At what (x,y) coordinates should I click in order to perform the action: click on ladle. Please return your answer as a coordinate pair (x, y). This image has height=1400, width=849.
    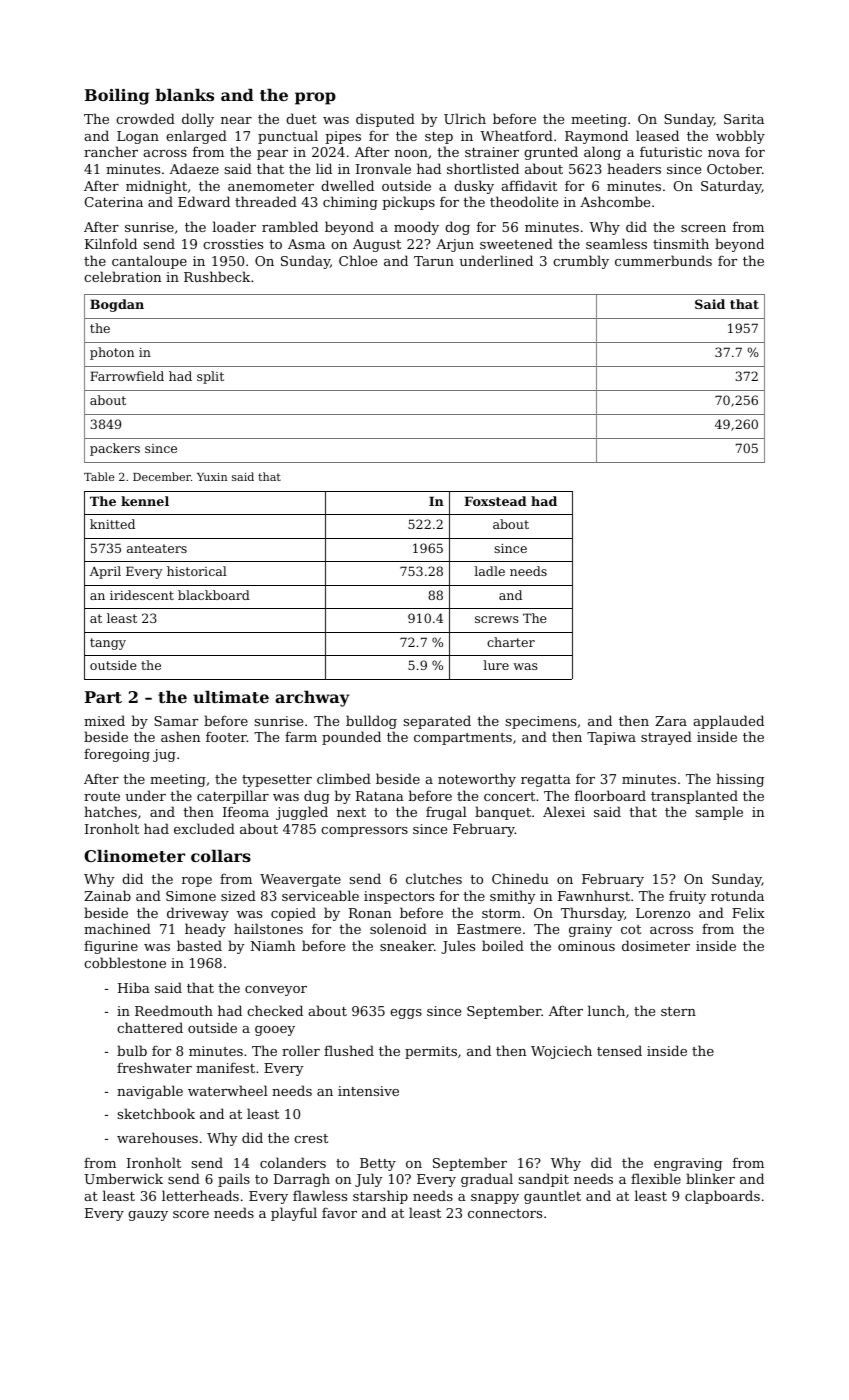
    Looking at the image, I should click on (489, 571).
